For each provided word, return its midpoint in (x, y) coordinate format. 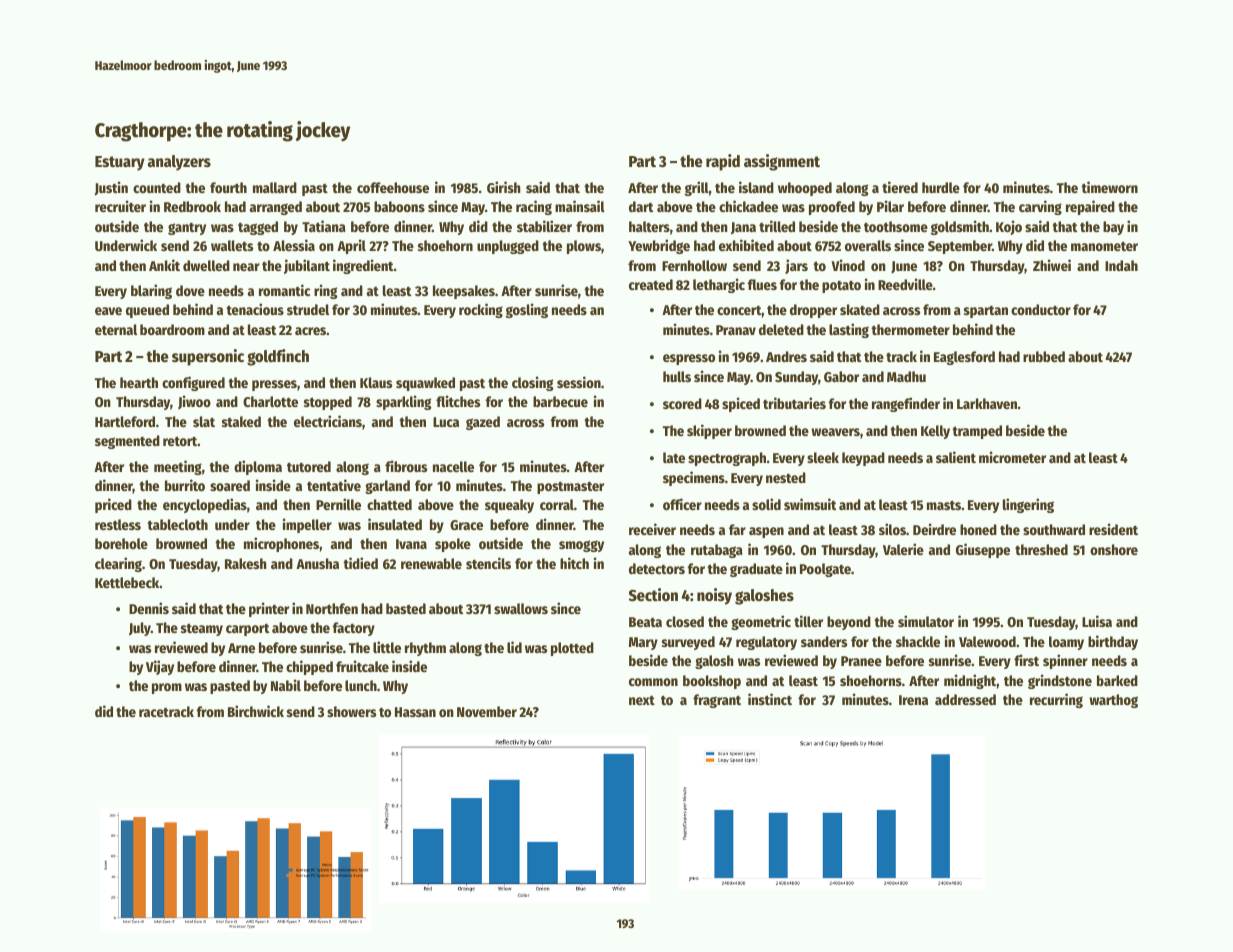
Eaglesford (964, 358)
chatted (389, 504)
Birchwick (256, 711)
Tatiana (324, 226)
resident (1113, 529)
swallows (521, 608)
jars (796, 266)
